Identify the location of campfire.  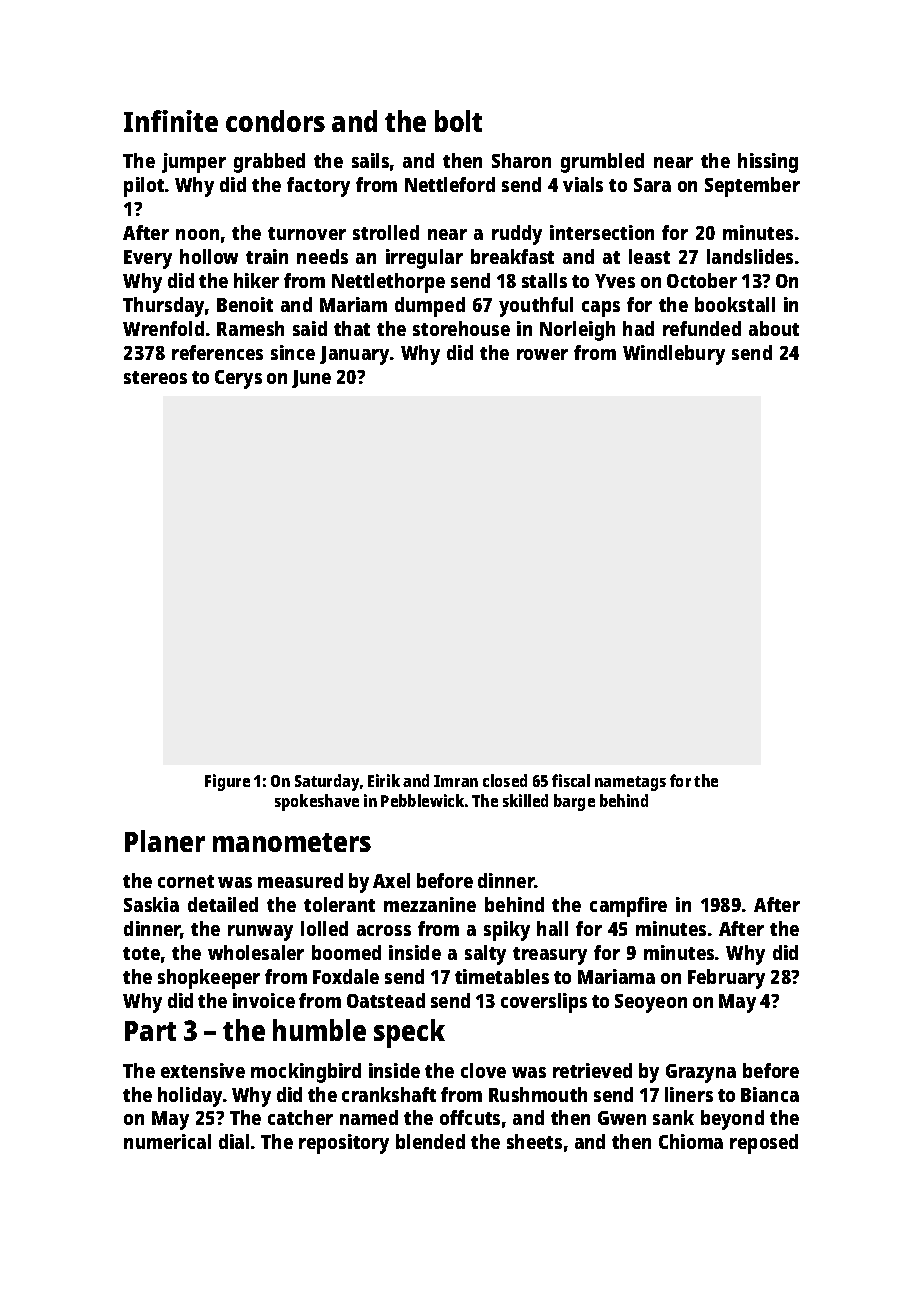
(628, 907).
